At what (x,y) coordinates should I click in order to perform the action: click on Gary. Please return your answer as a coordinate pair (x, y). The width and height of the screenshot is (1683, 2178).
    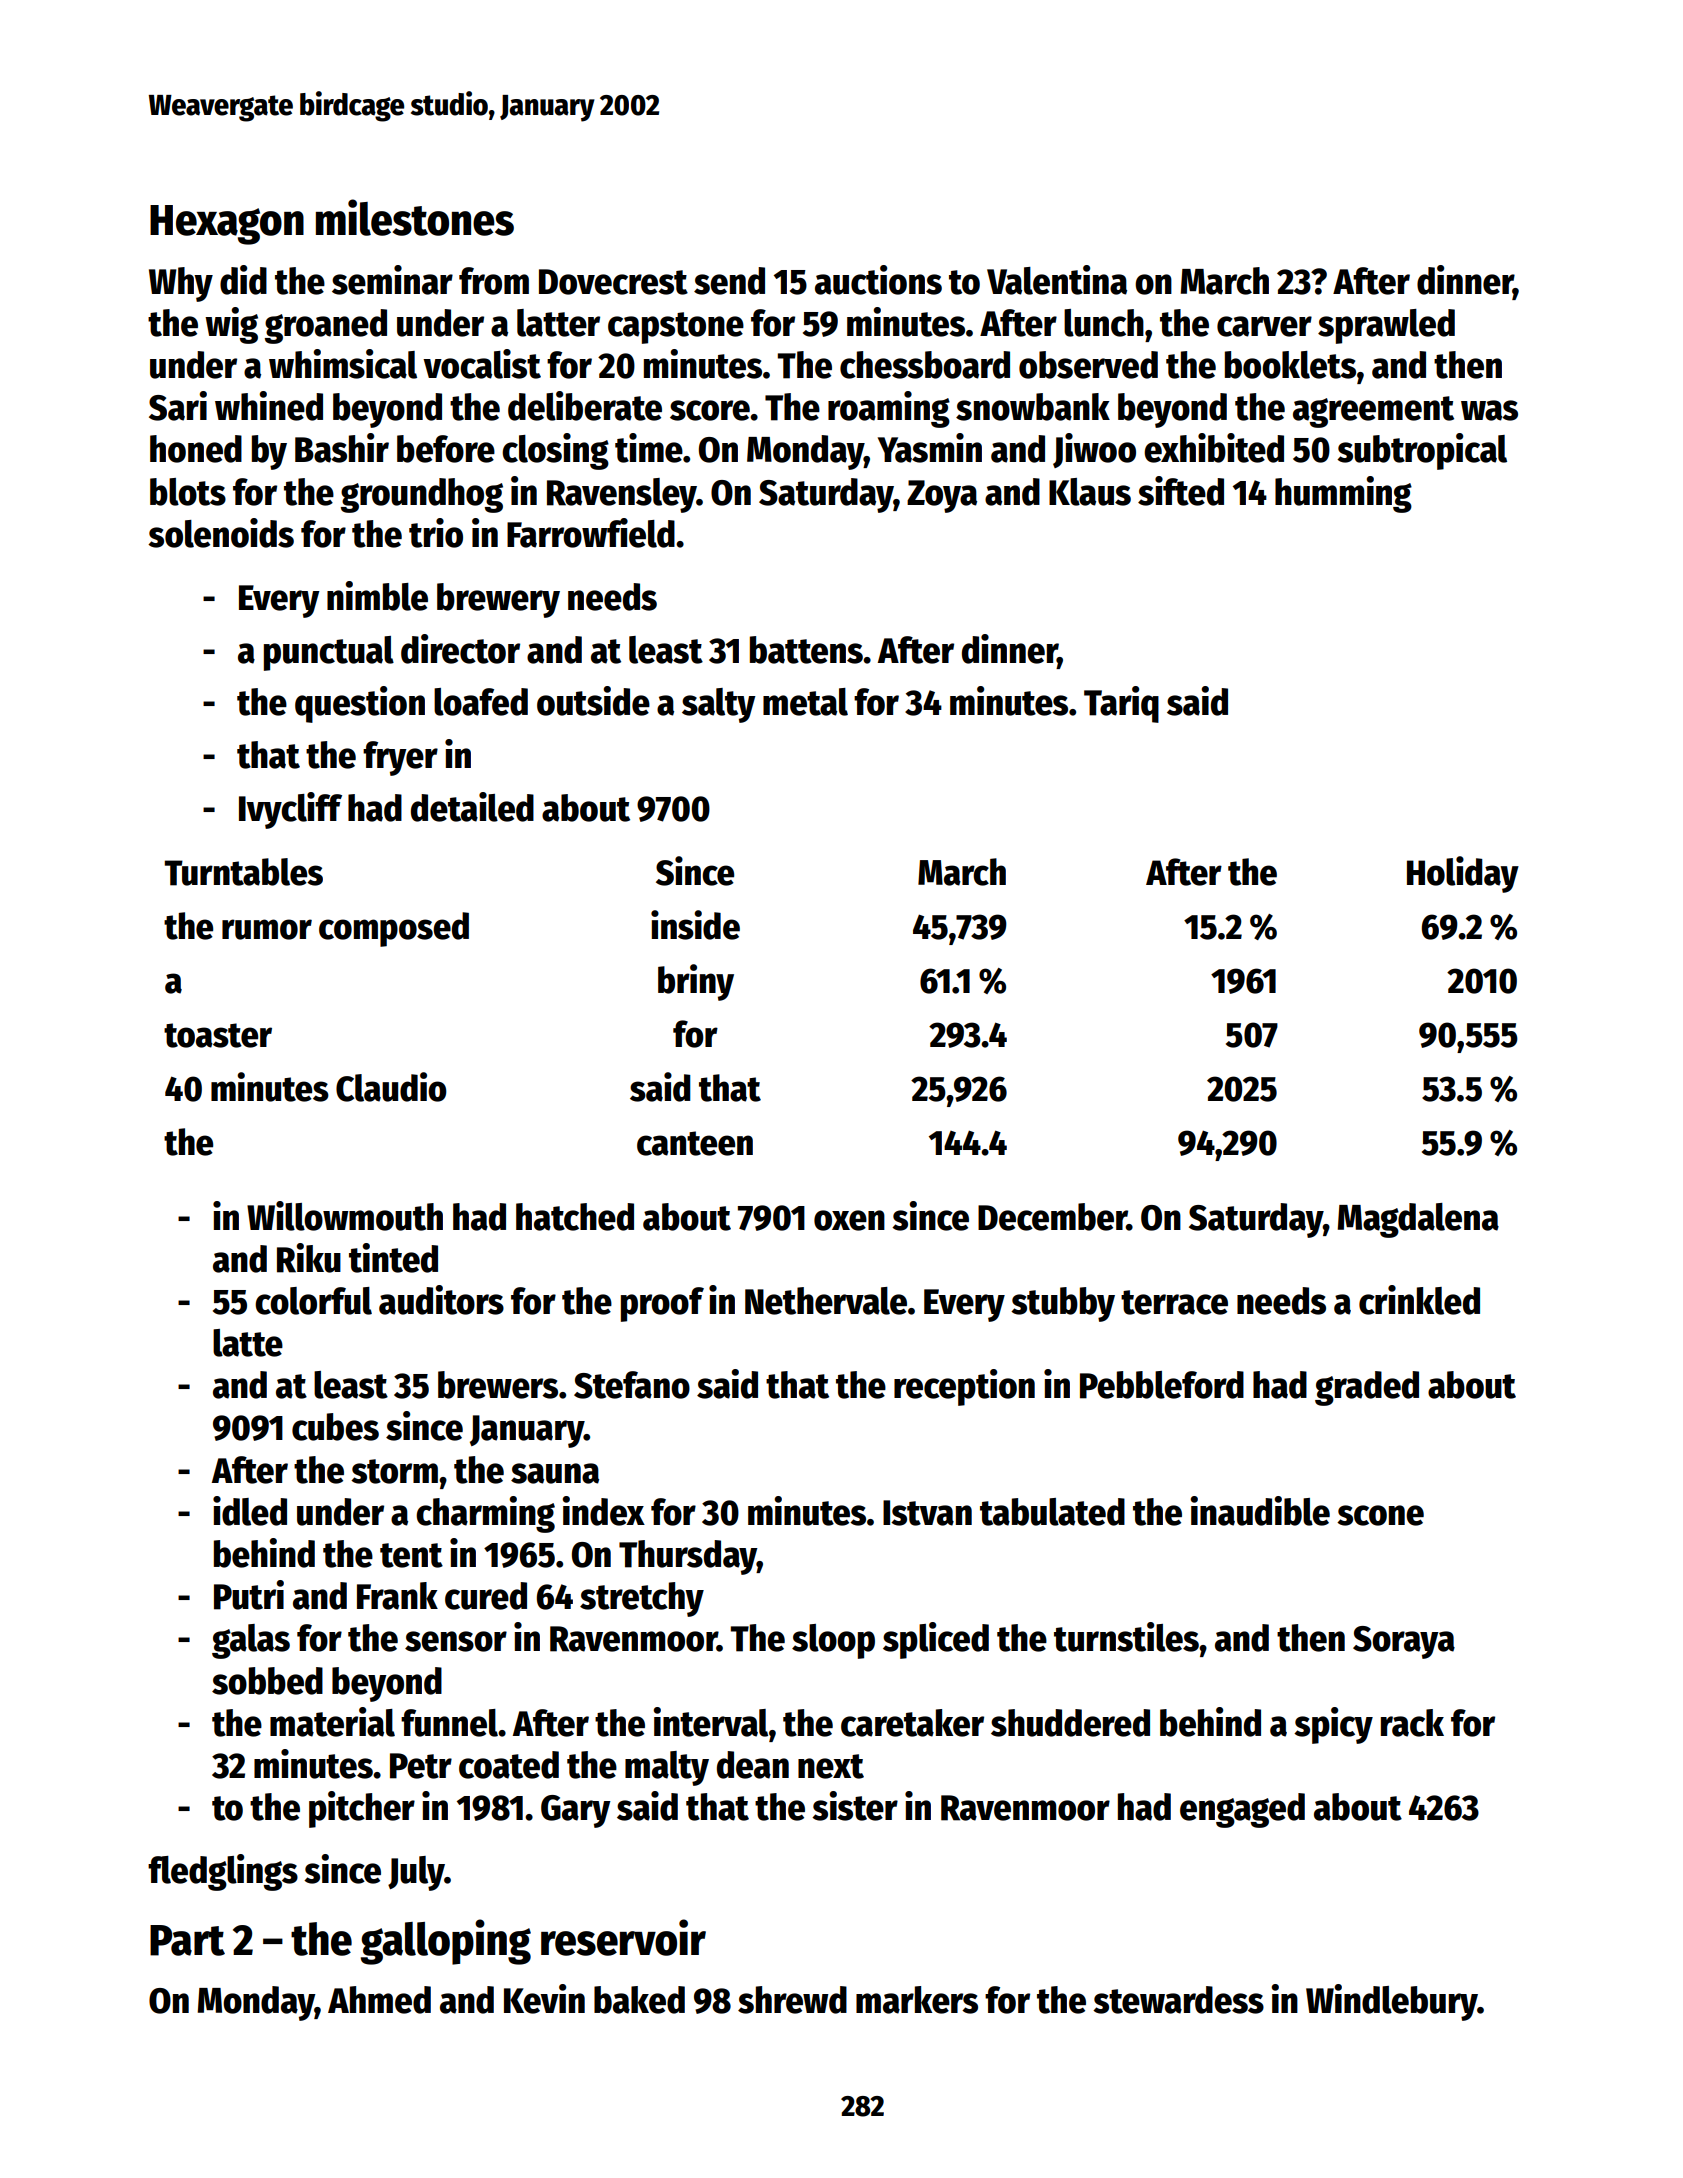
    Looking at the image, I should click on (576, 1811).
